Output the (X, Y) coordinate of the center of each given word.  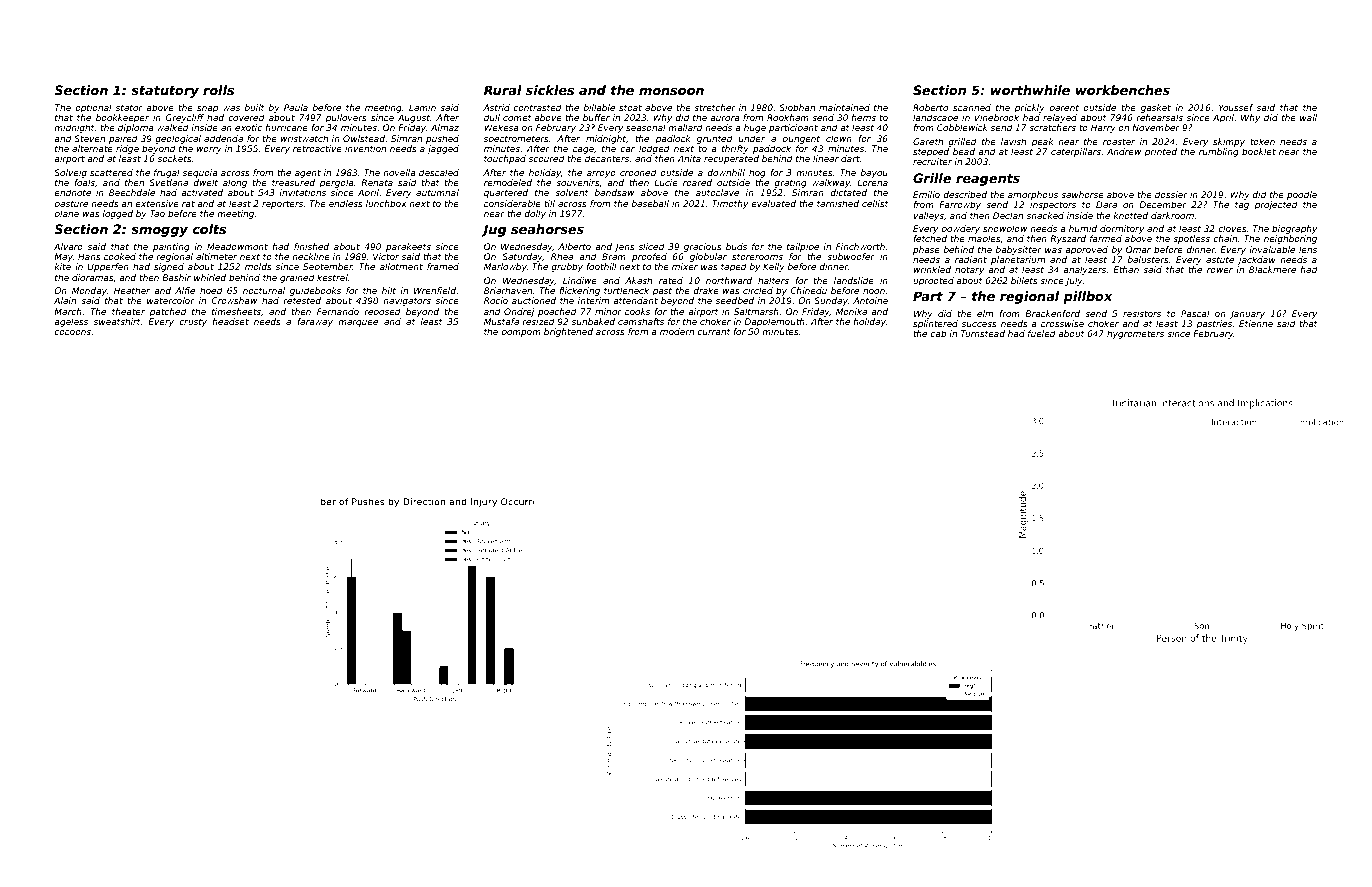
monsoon (671, 91)
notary (969, 271)
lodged (654, 149)
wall (1308, 117)
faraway (315, 322)
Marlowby (505, 267)
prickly (1029, 108)
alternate (92, 148)
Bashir (176, 277)
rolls (218, 90)
